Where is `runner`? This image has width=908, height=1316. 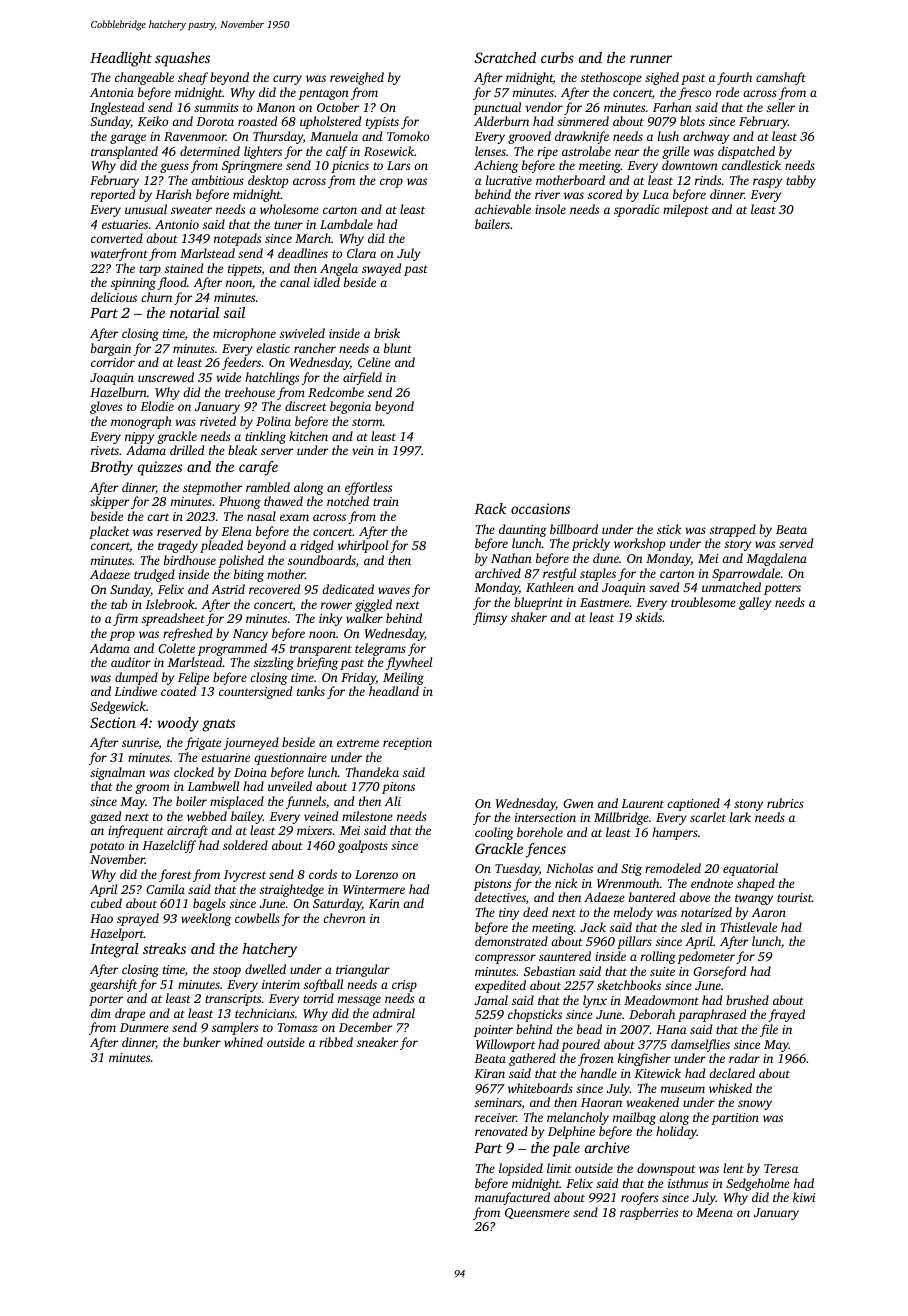 runner is located at coordinates (651, 59).
